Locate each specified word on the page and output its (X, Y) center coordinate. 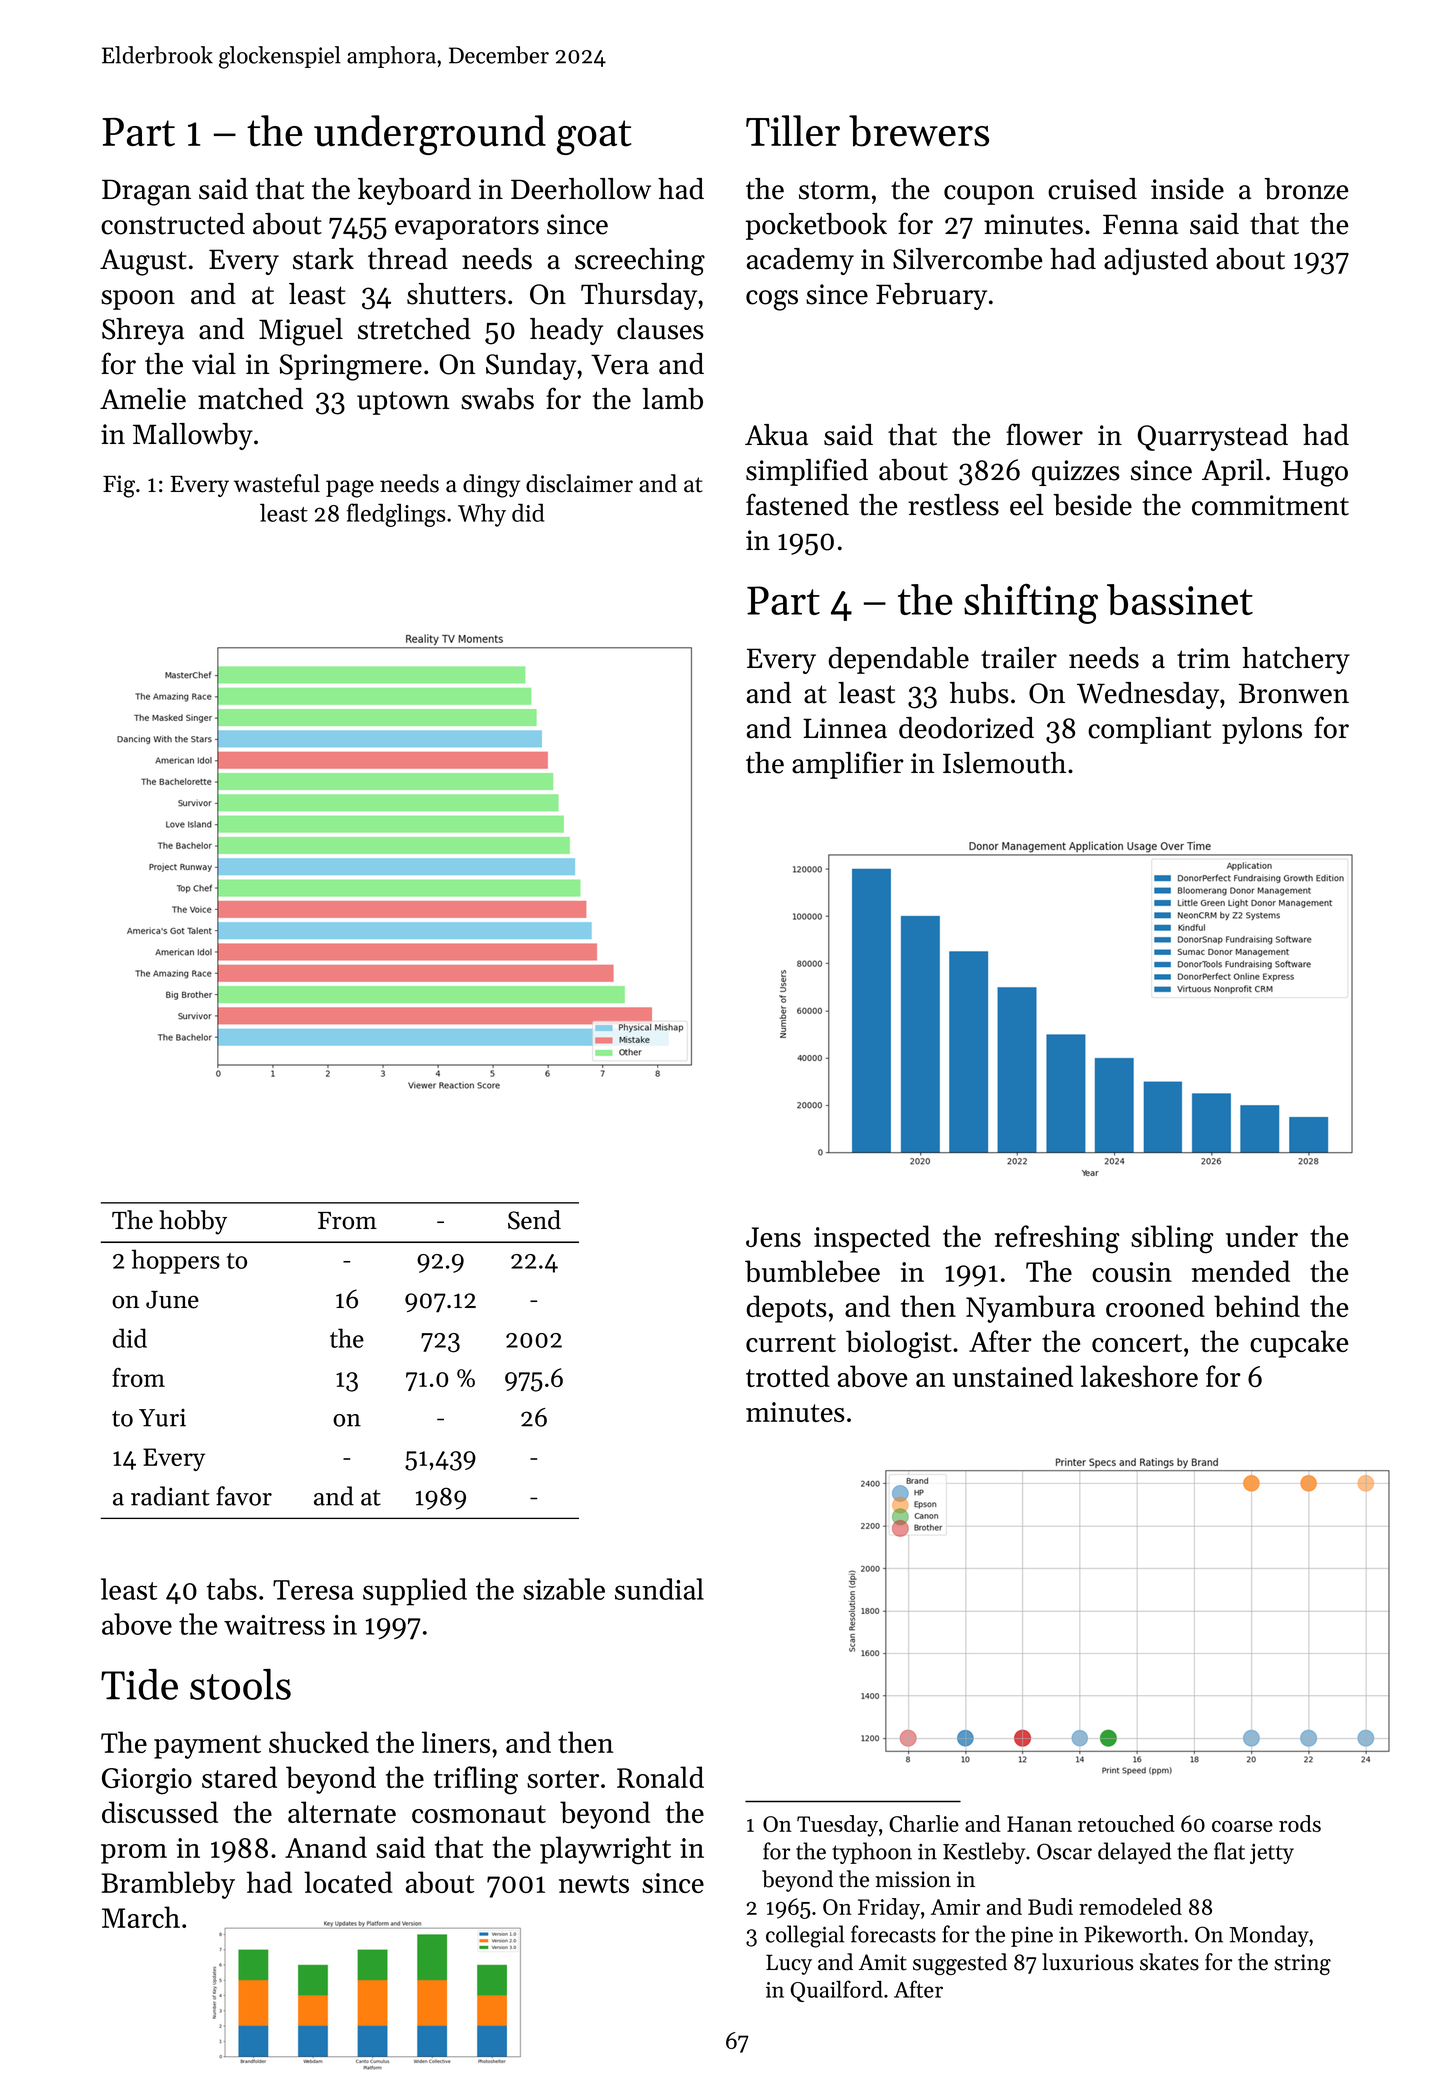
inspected (872, 1239)
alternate (342, 1812)
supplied (415, 1592)
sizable (564, 1589)
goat (594, 137)
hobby (193, 1222)
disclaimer (579, 483)
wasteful (277, 483)
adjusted (1156, 261)
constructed (173, 224)
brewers (919, 131)
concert (1137, 1343)
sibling (1172, 1239)
